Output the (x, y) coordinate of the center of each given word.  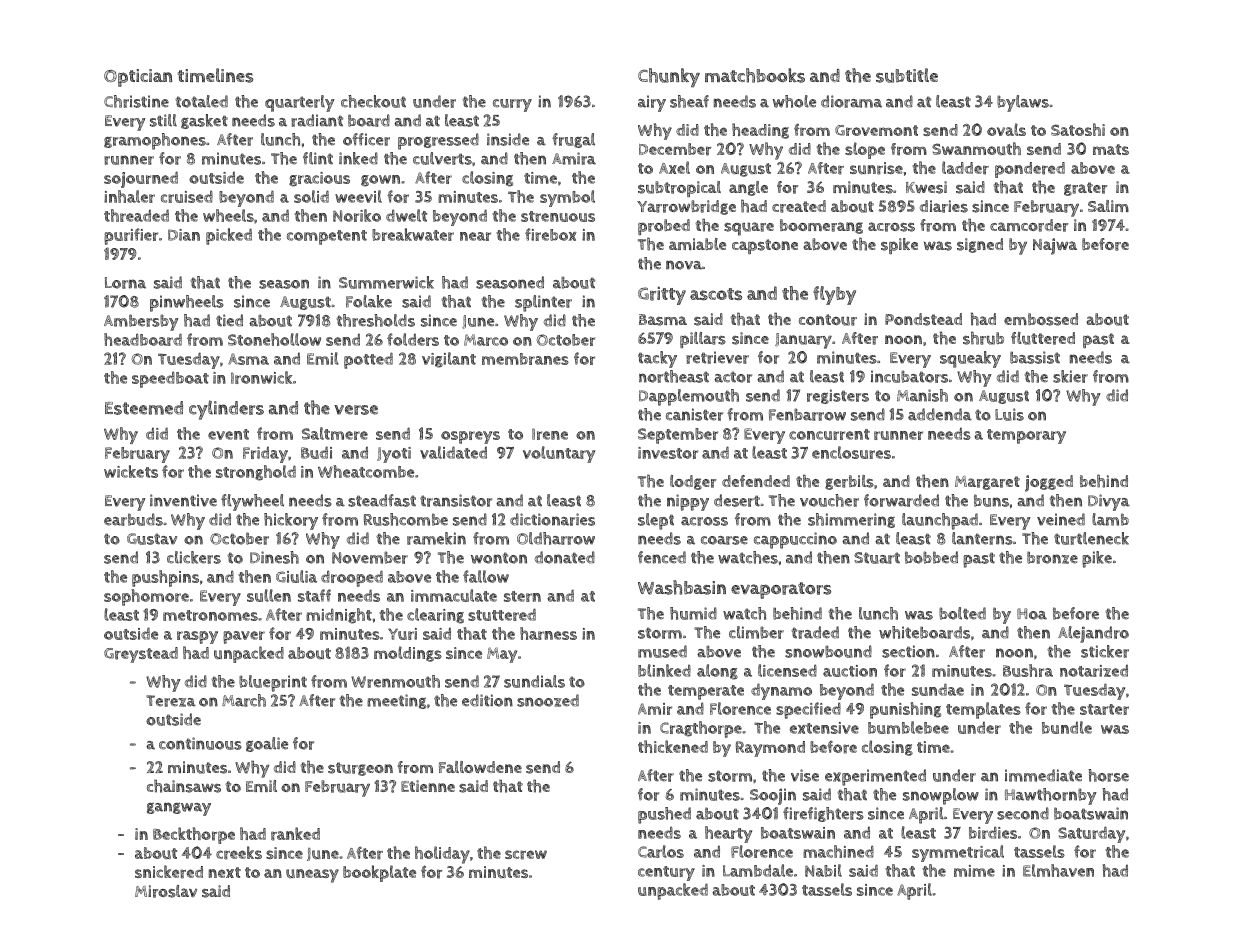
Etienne (428, 786)
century (666, 873)
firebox (551, 234)
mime (974, 871)
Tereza (171, 701)
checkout (373, 101)
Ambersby (141, 322)
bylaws (1023, 103)
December (675, 149)
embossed (1041, 319)
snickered (169, 872)
